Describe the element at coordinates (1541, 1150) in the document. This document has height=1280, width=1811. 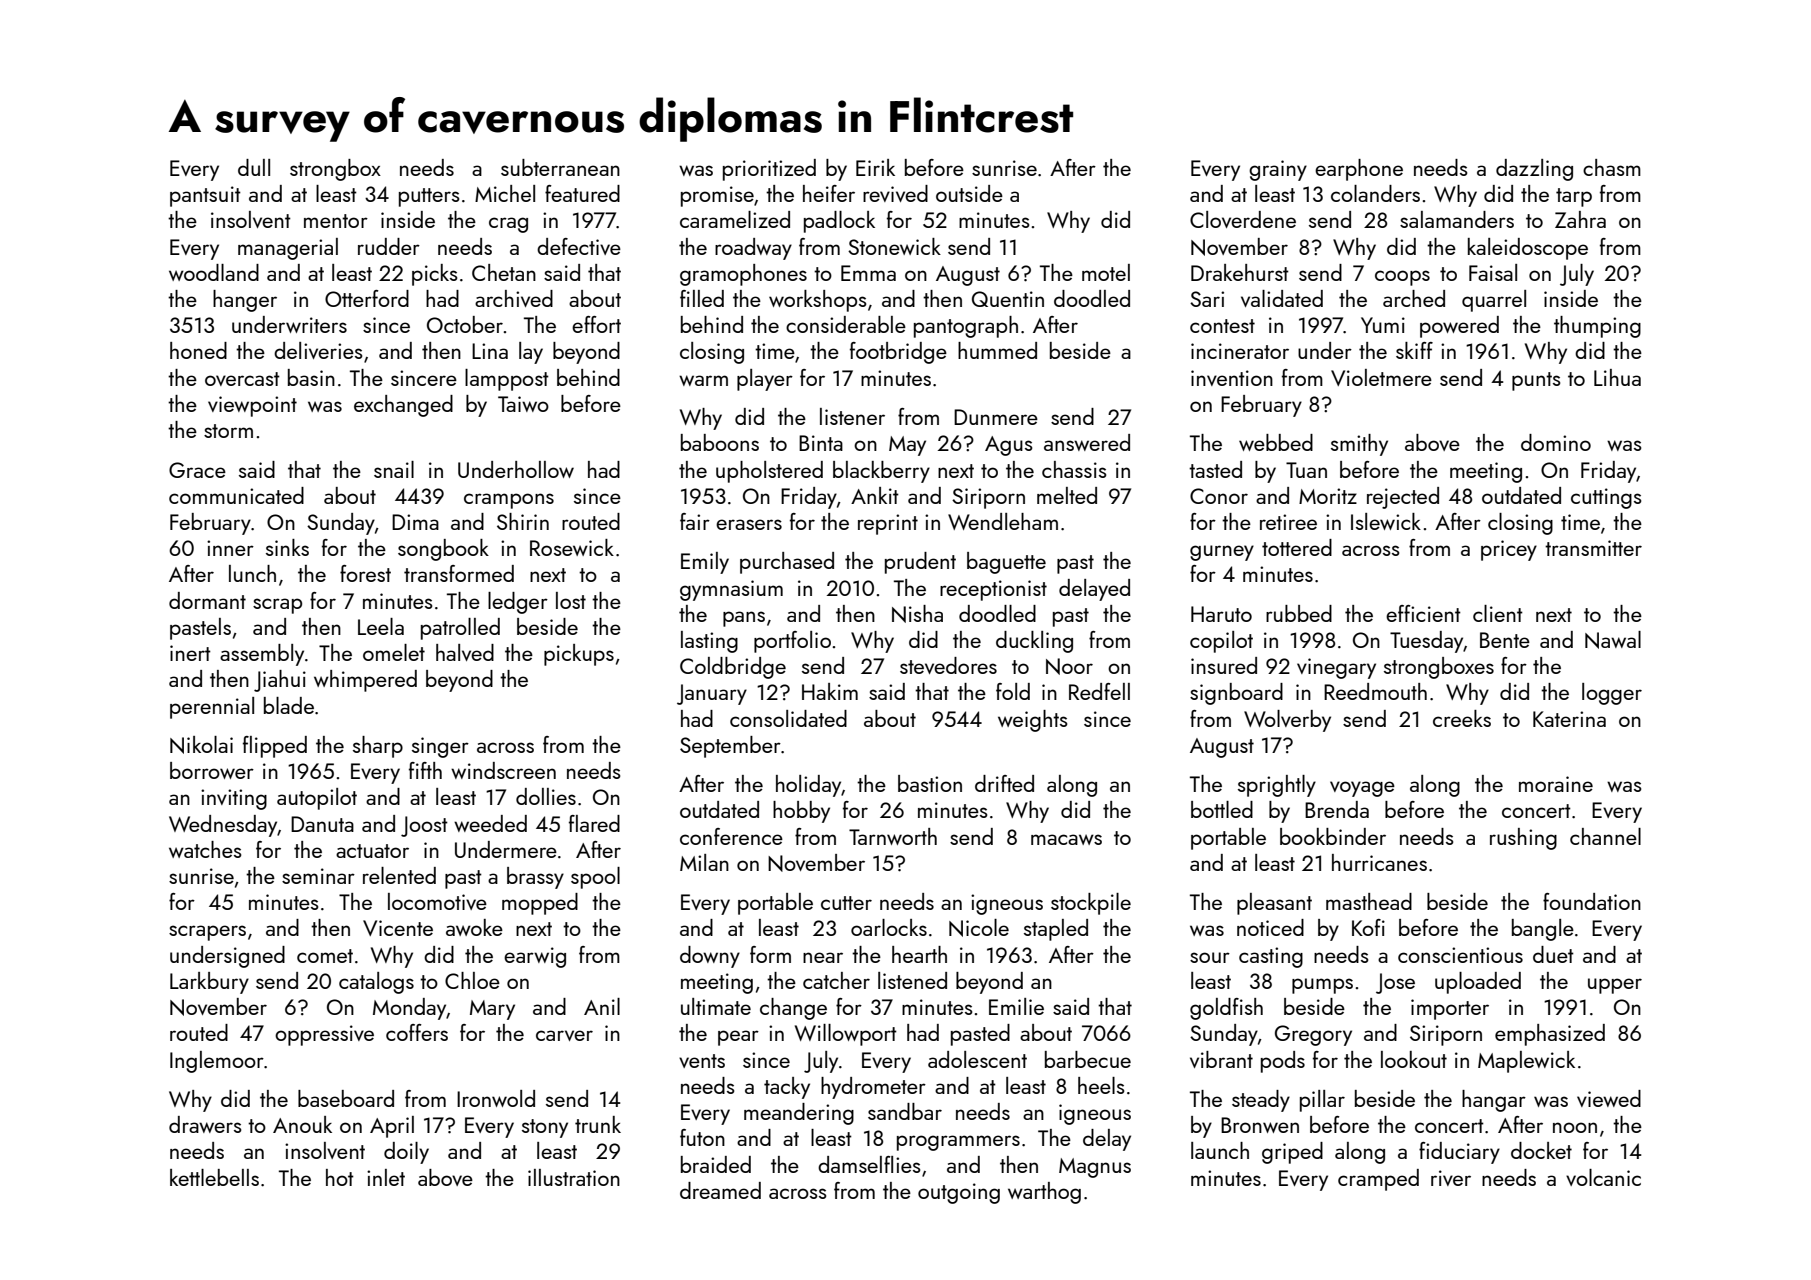
I see `docket` at that location.
